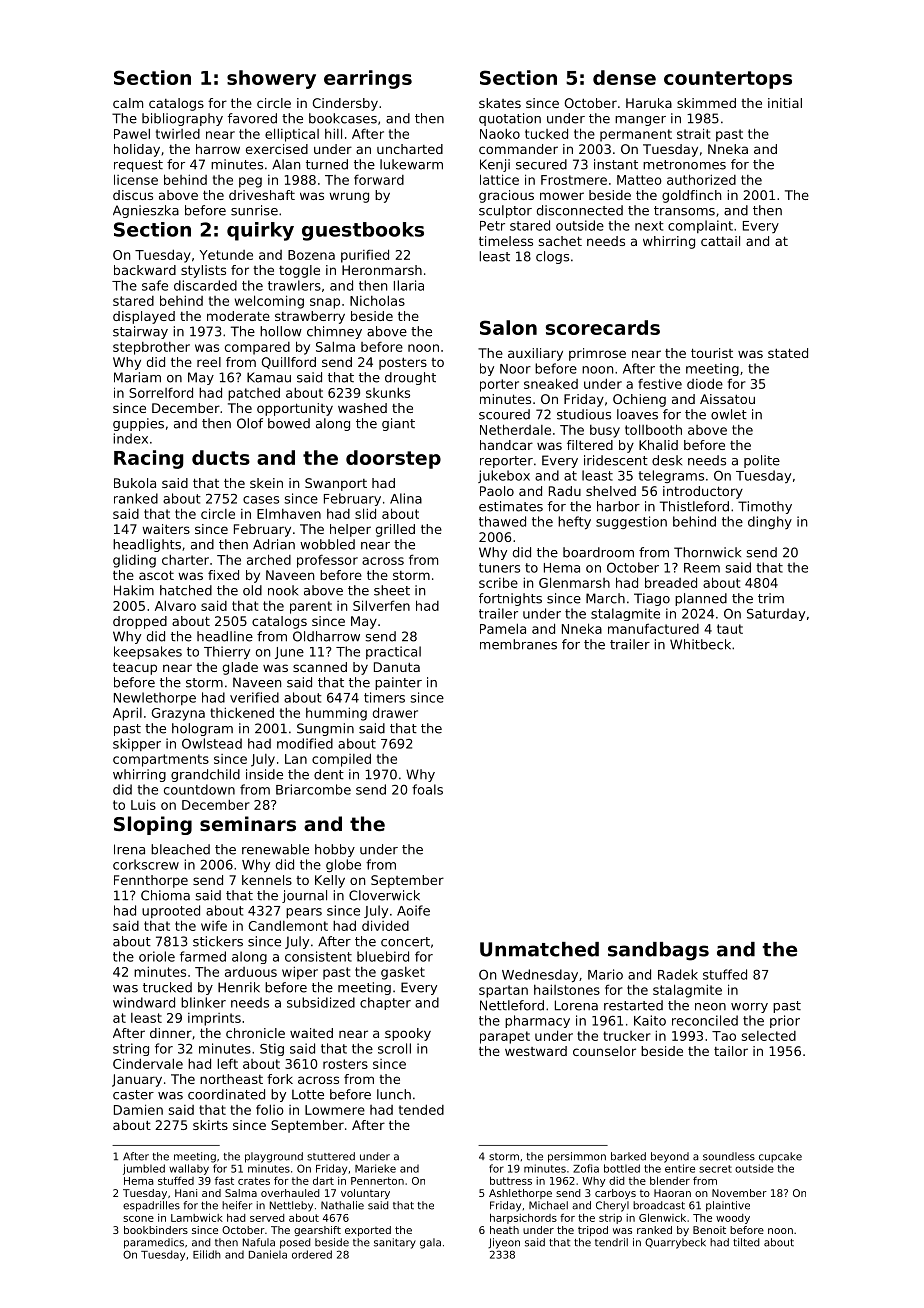  Describe the element at coordinates (231, 1079) in the document. I see `northeast` at that location.
